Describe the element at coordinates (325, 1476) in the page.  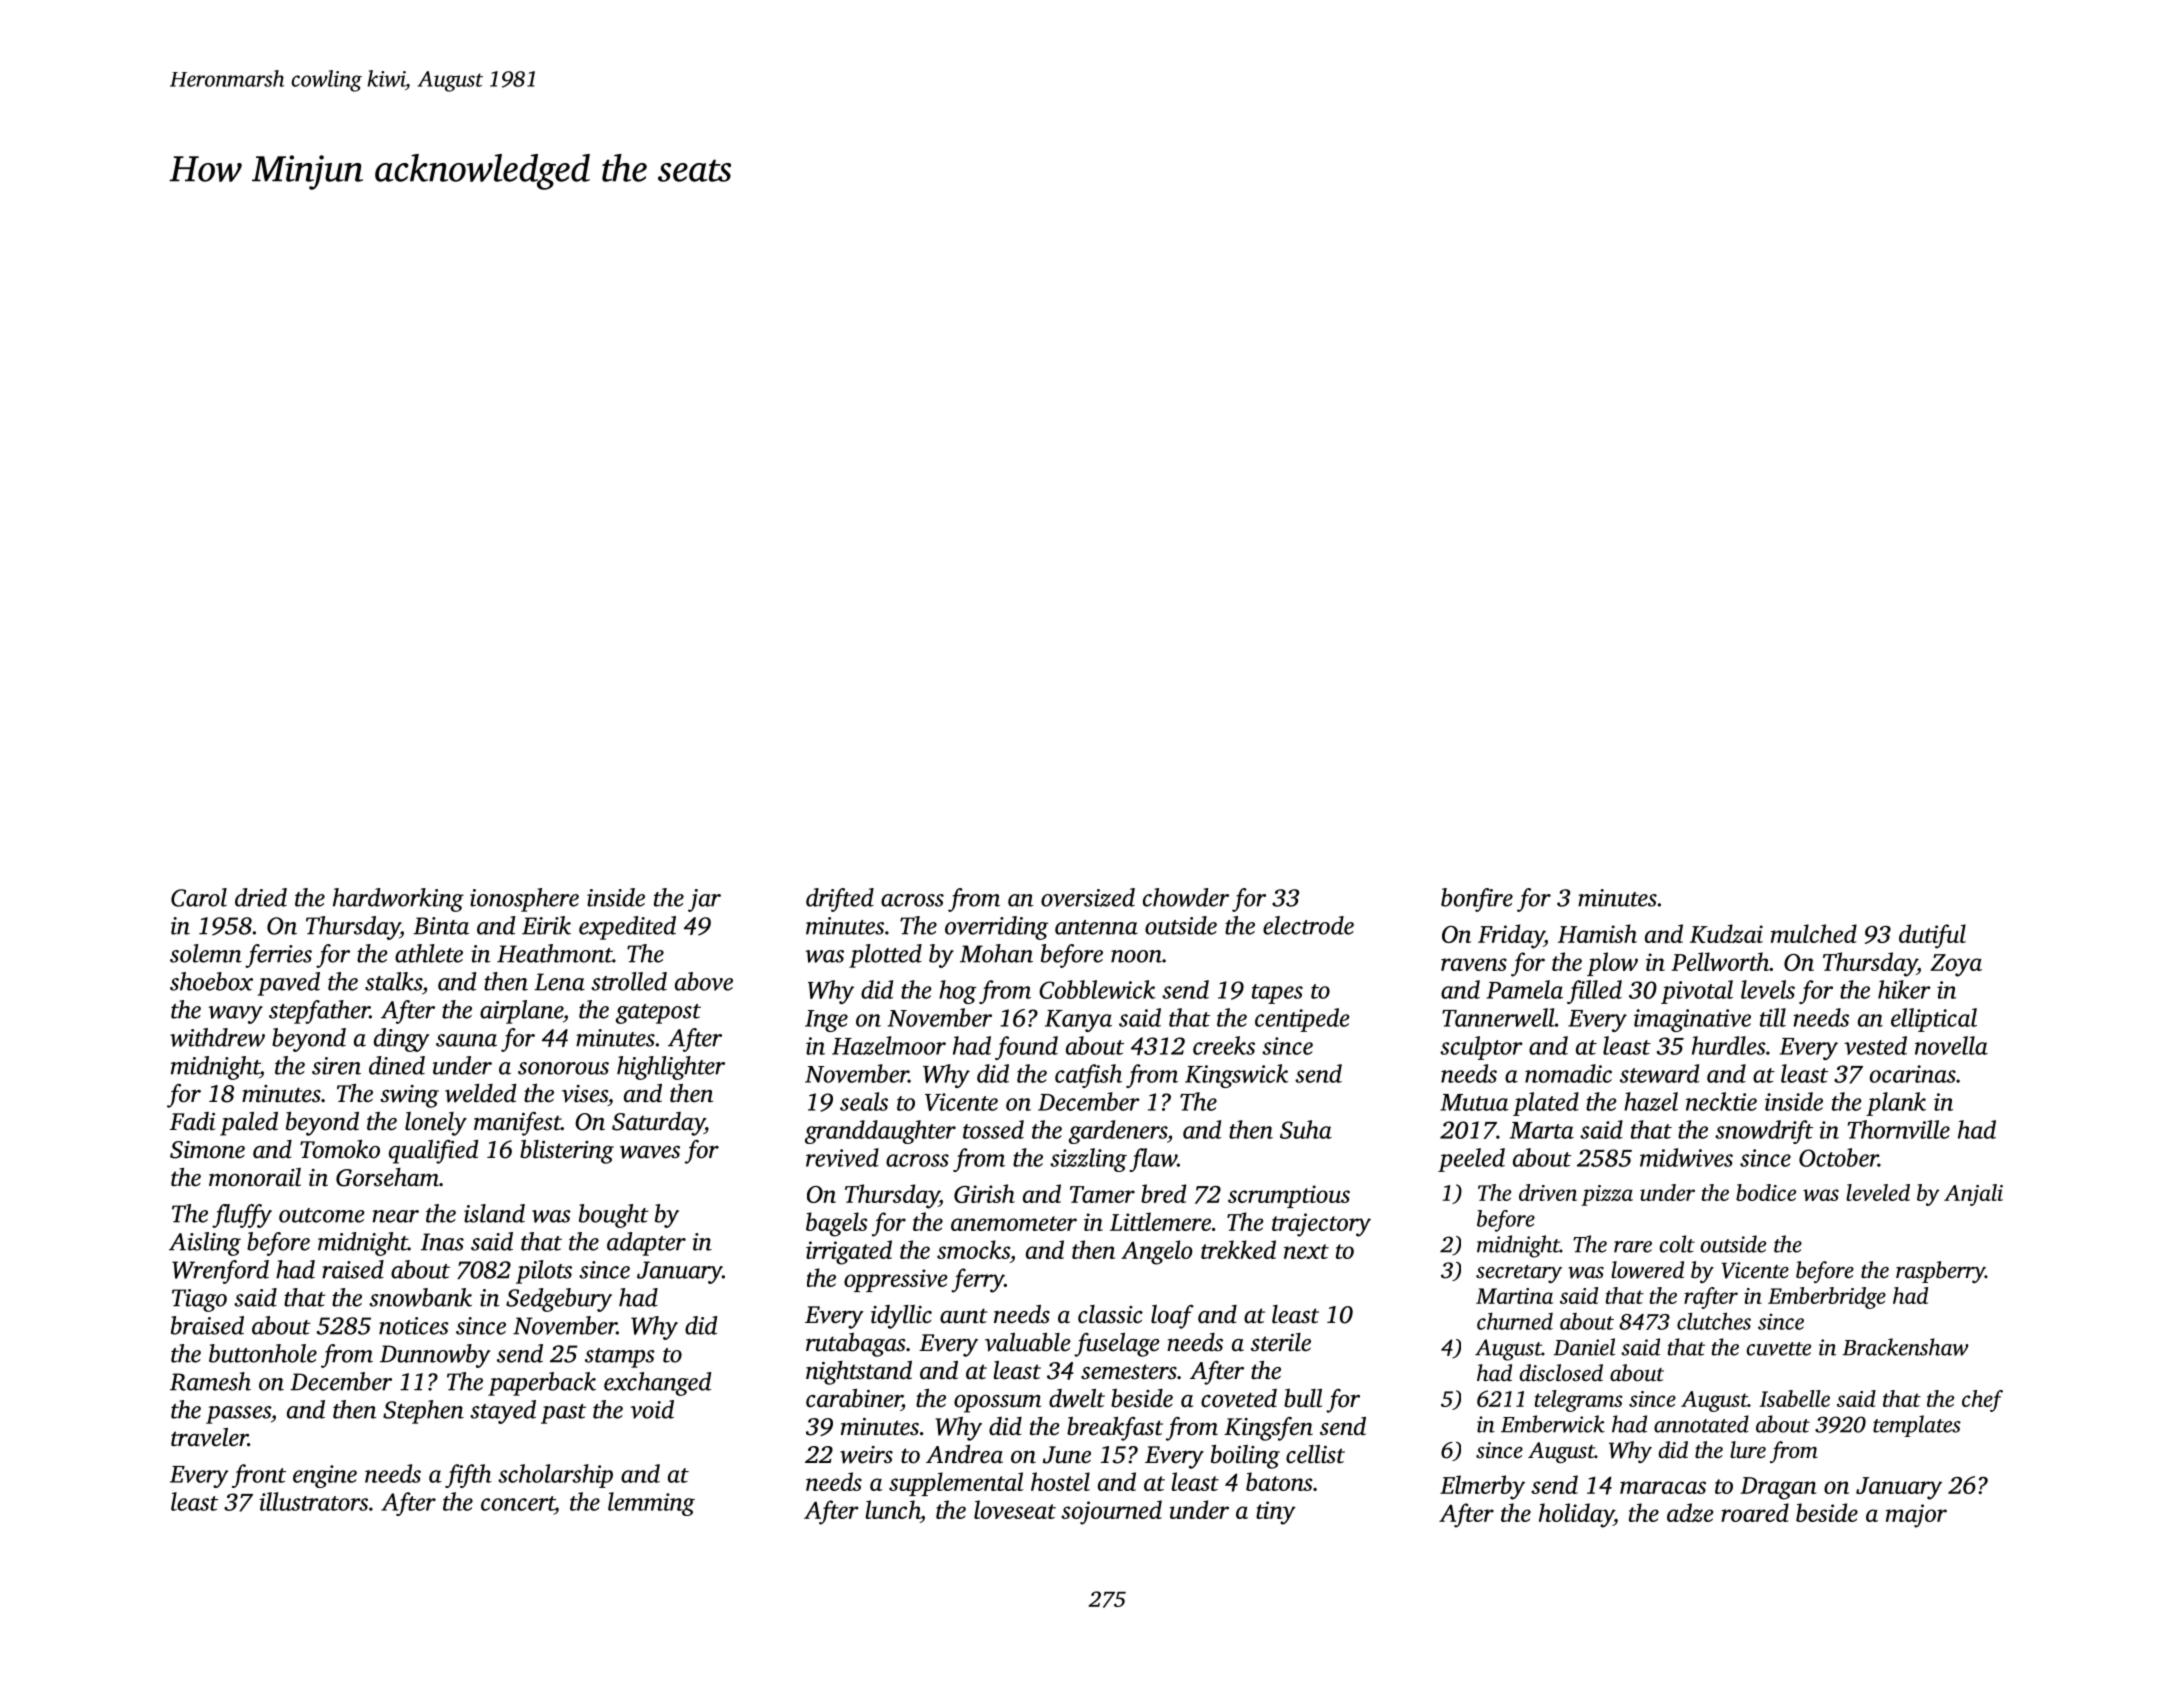
I see `engine` at that location.
